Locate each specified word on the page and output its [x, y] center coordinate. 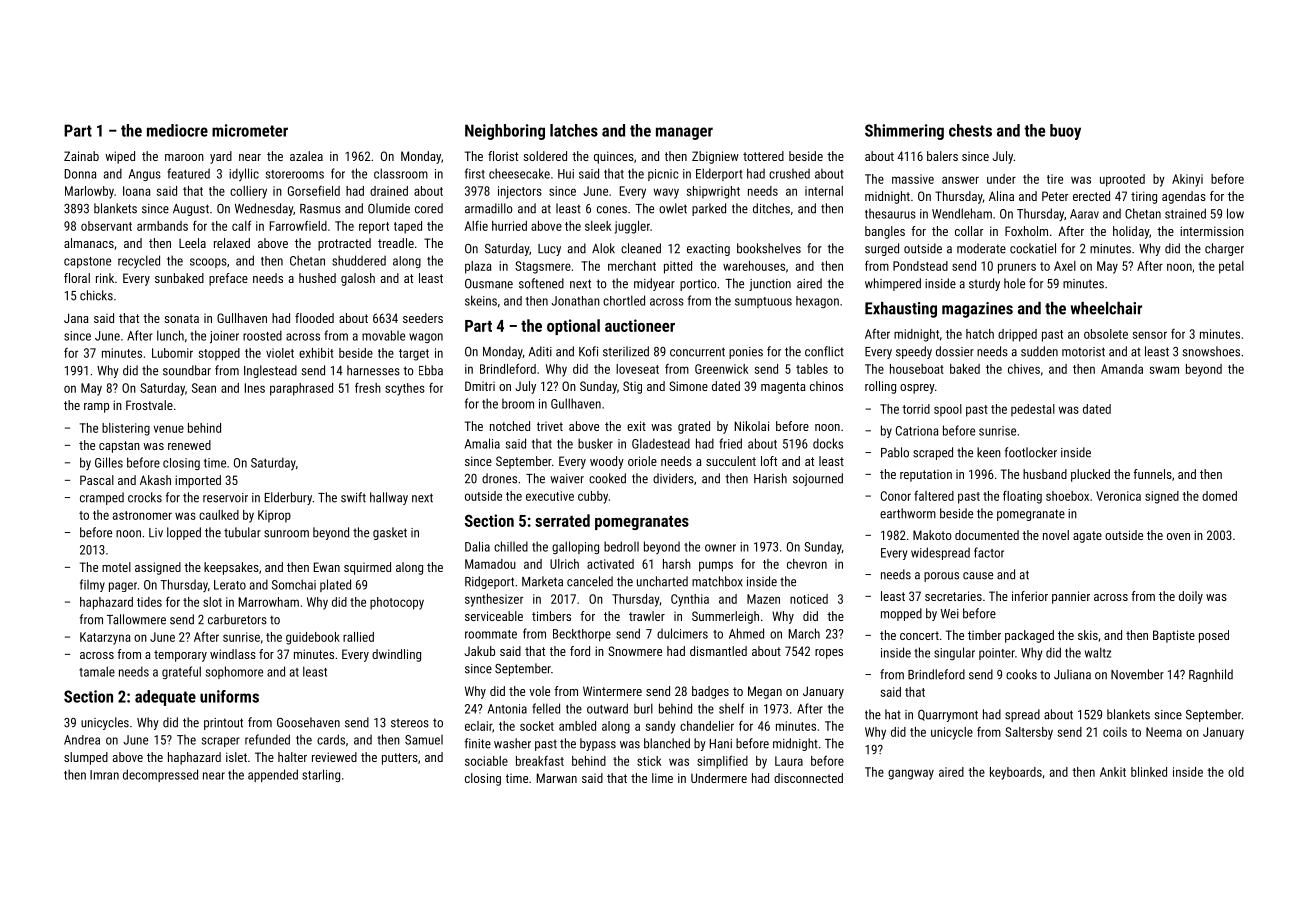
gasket [390, 533]
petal [1231, 267]
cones [612, 210]
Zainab [81, 156]
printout [223, 724]
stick [649, 761]
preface [228, 279]
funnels [1152, 474]
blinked [1149, 772]
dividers [673, 478]
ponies [746, 353]
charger [1224, 249]
